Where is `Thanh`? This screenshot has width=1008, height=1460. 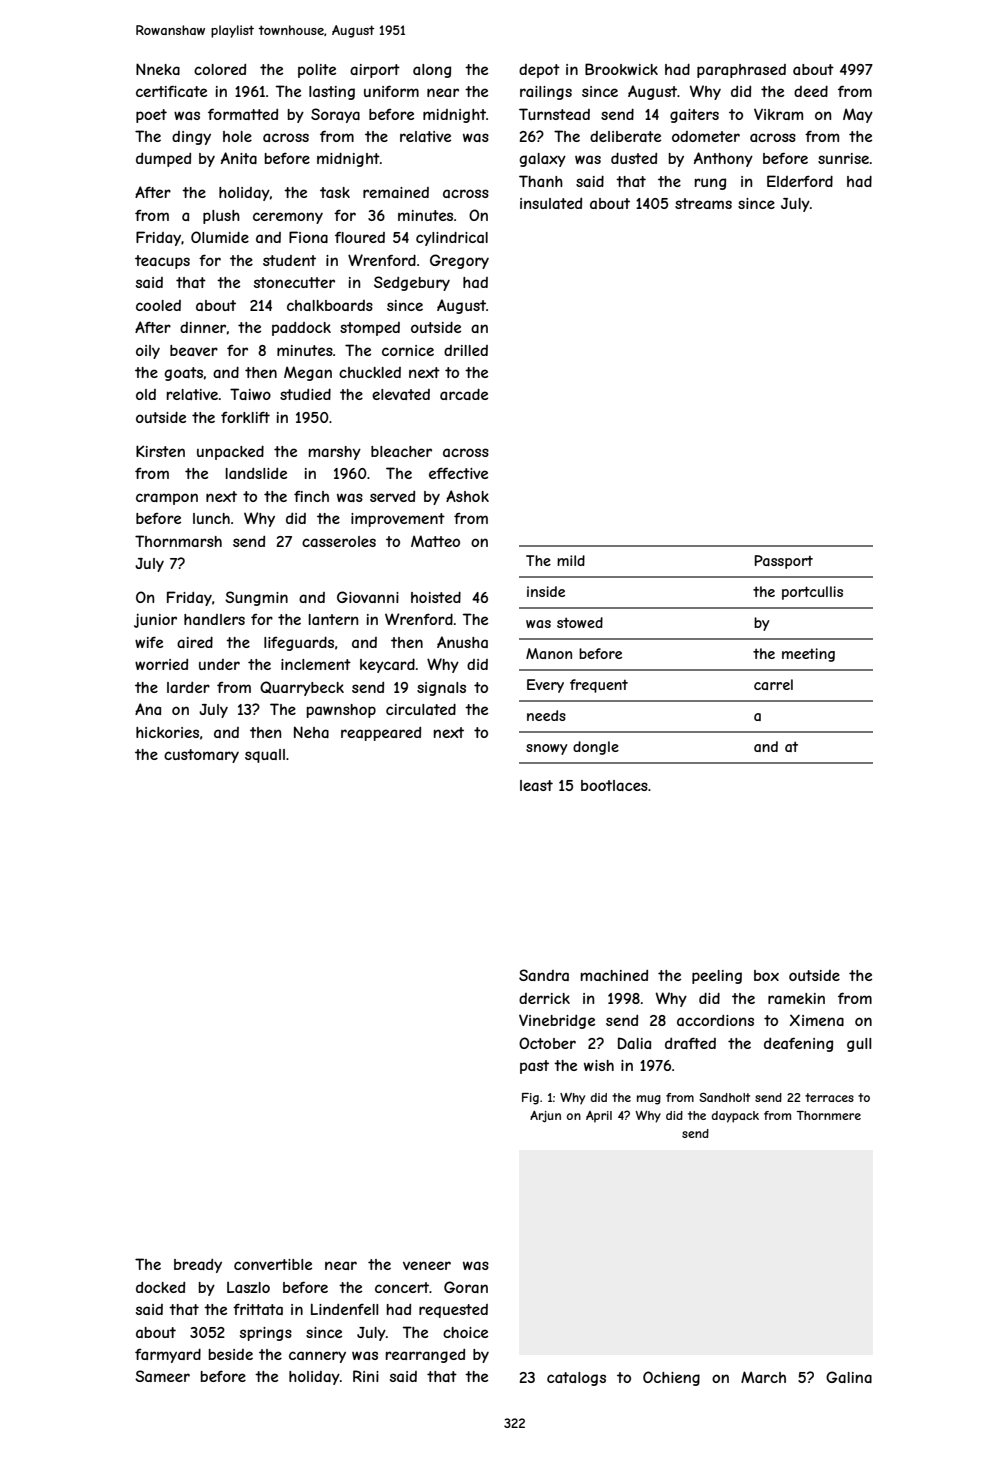
Thanh is located at coordinates (541, 181).
